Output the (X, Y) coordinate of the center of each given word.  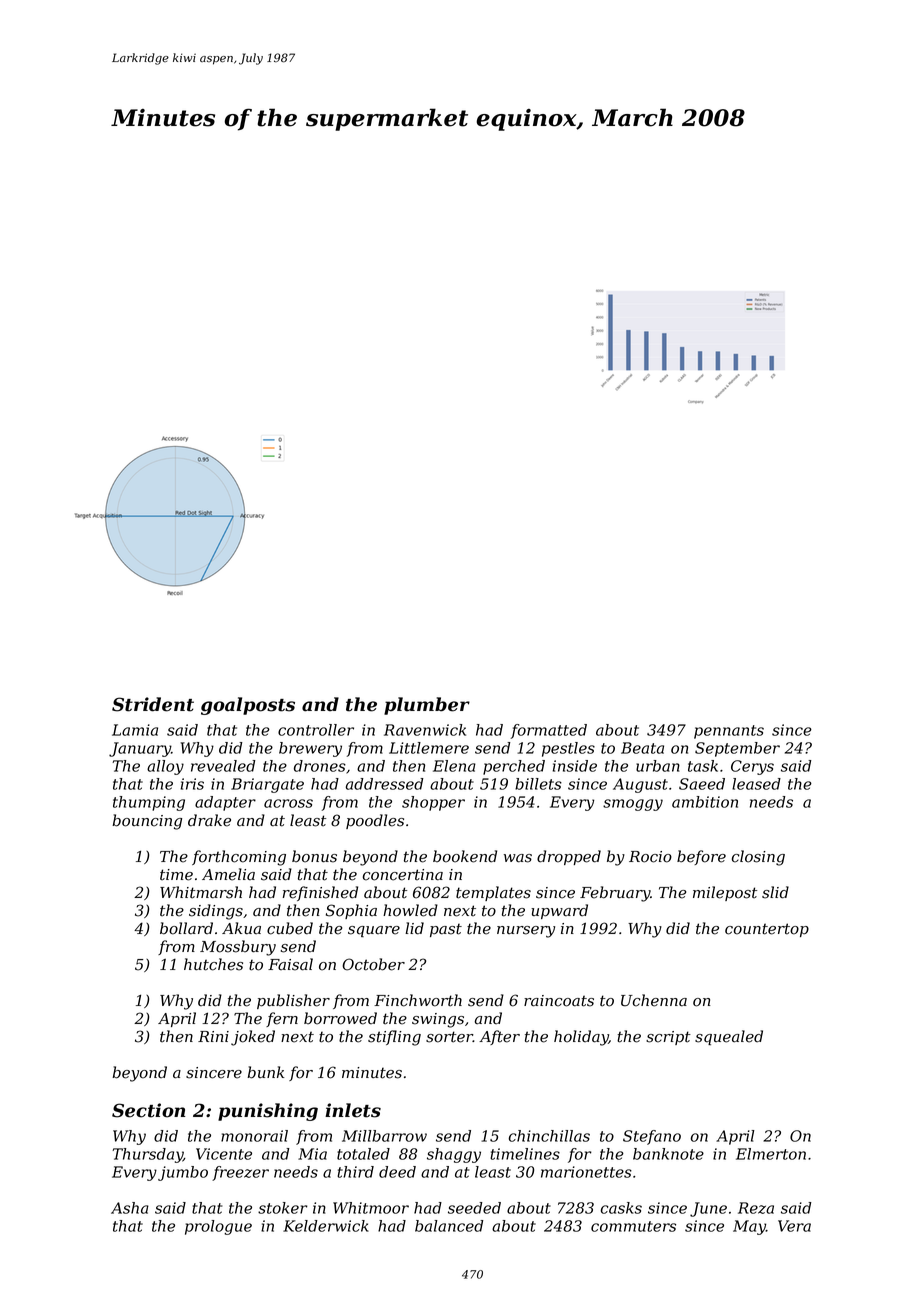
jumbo (183, 1173)
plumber (427, 706)
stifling (394, 1038)
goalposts (248, 706)
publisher (293, 1001)
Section (148, 1110)
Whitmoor (371, 1208)
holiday (581, 1038)
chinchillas (549, 1136)
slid (775, 892)
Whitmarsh (201, 892)
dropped (569, 857)
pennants (729, 732)
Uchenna (654, 1000)
